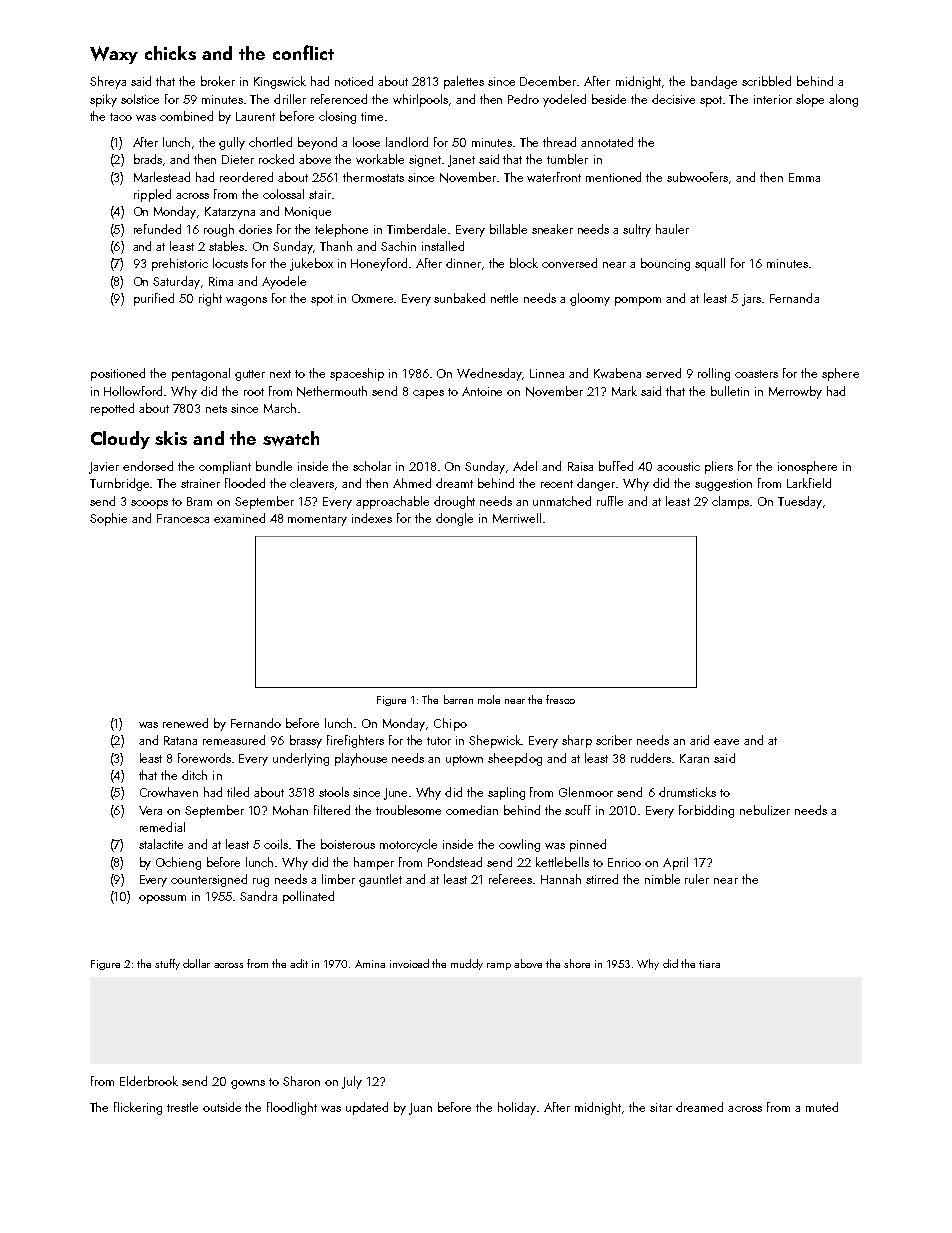  Describe the element at coordinates (458, 699) in the screenshot. I see `barren` at that location.
